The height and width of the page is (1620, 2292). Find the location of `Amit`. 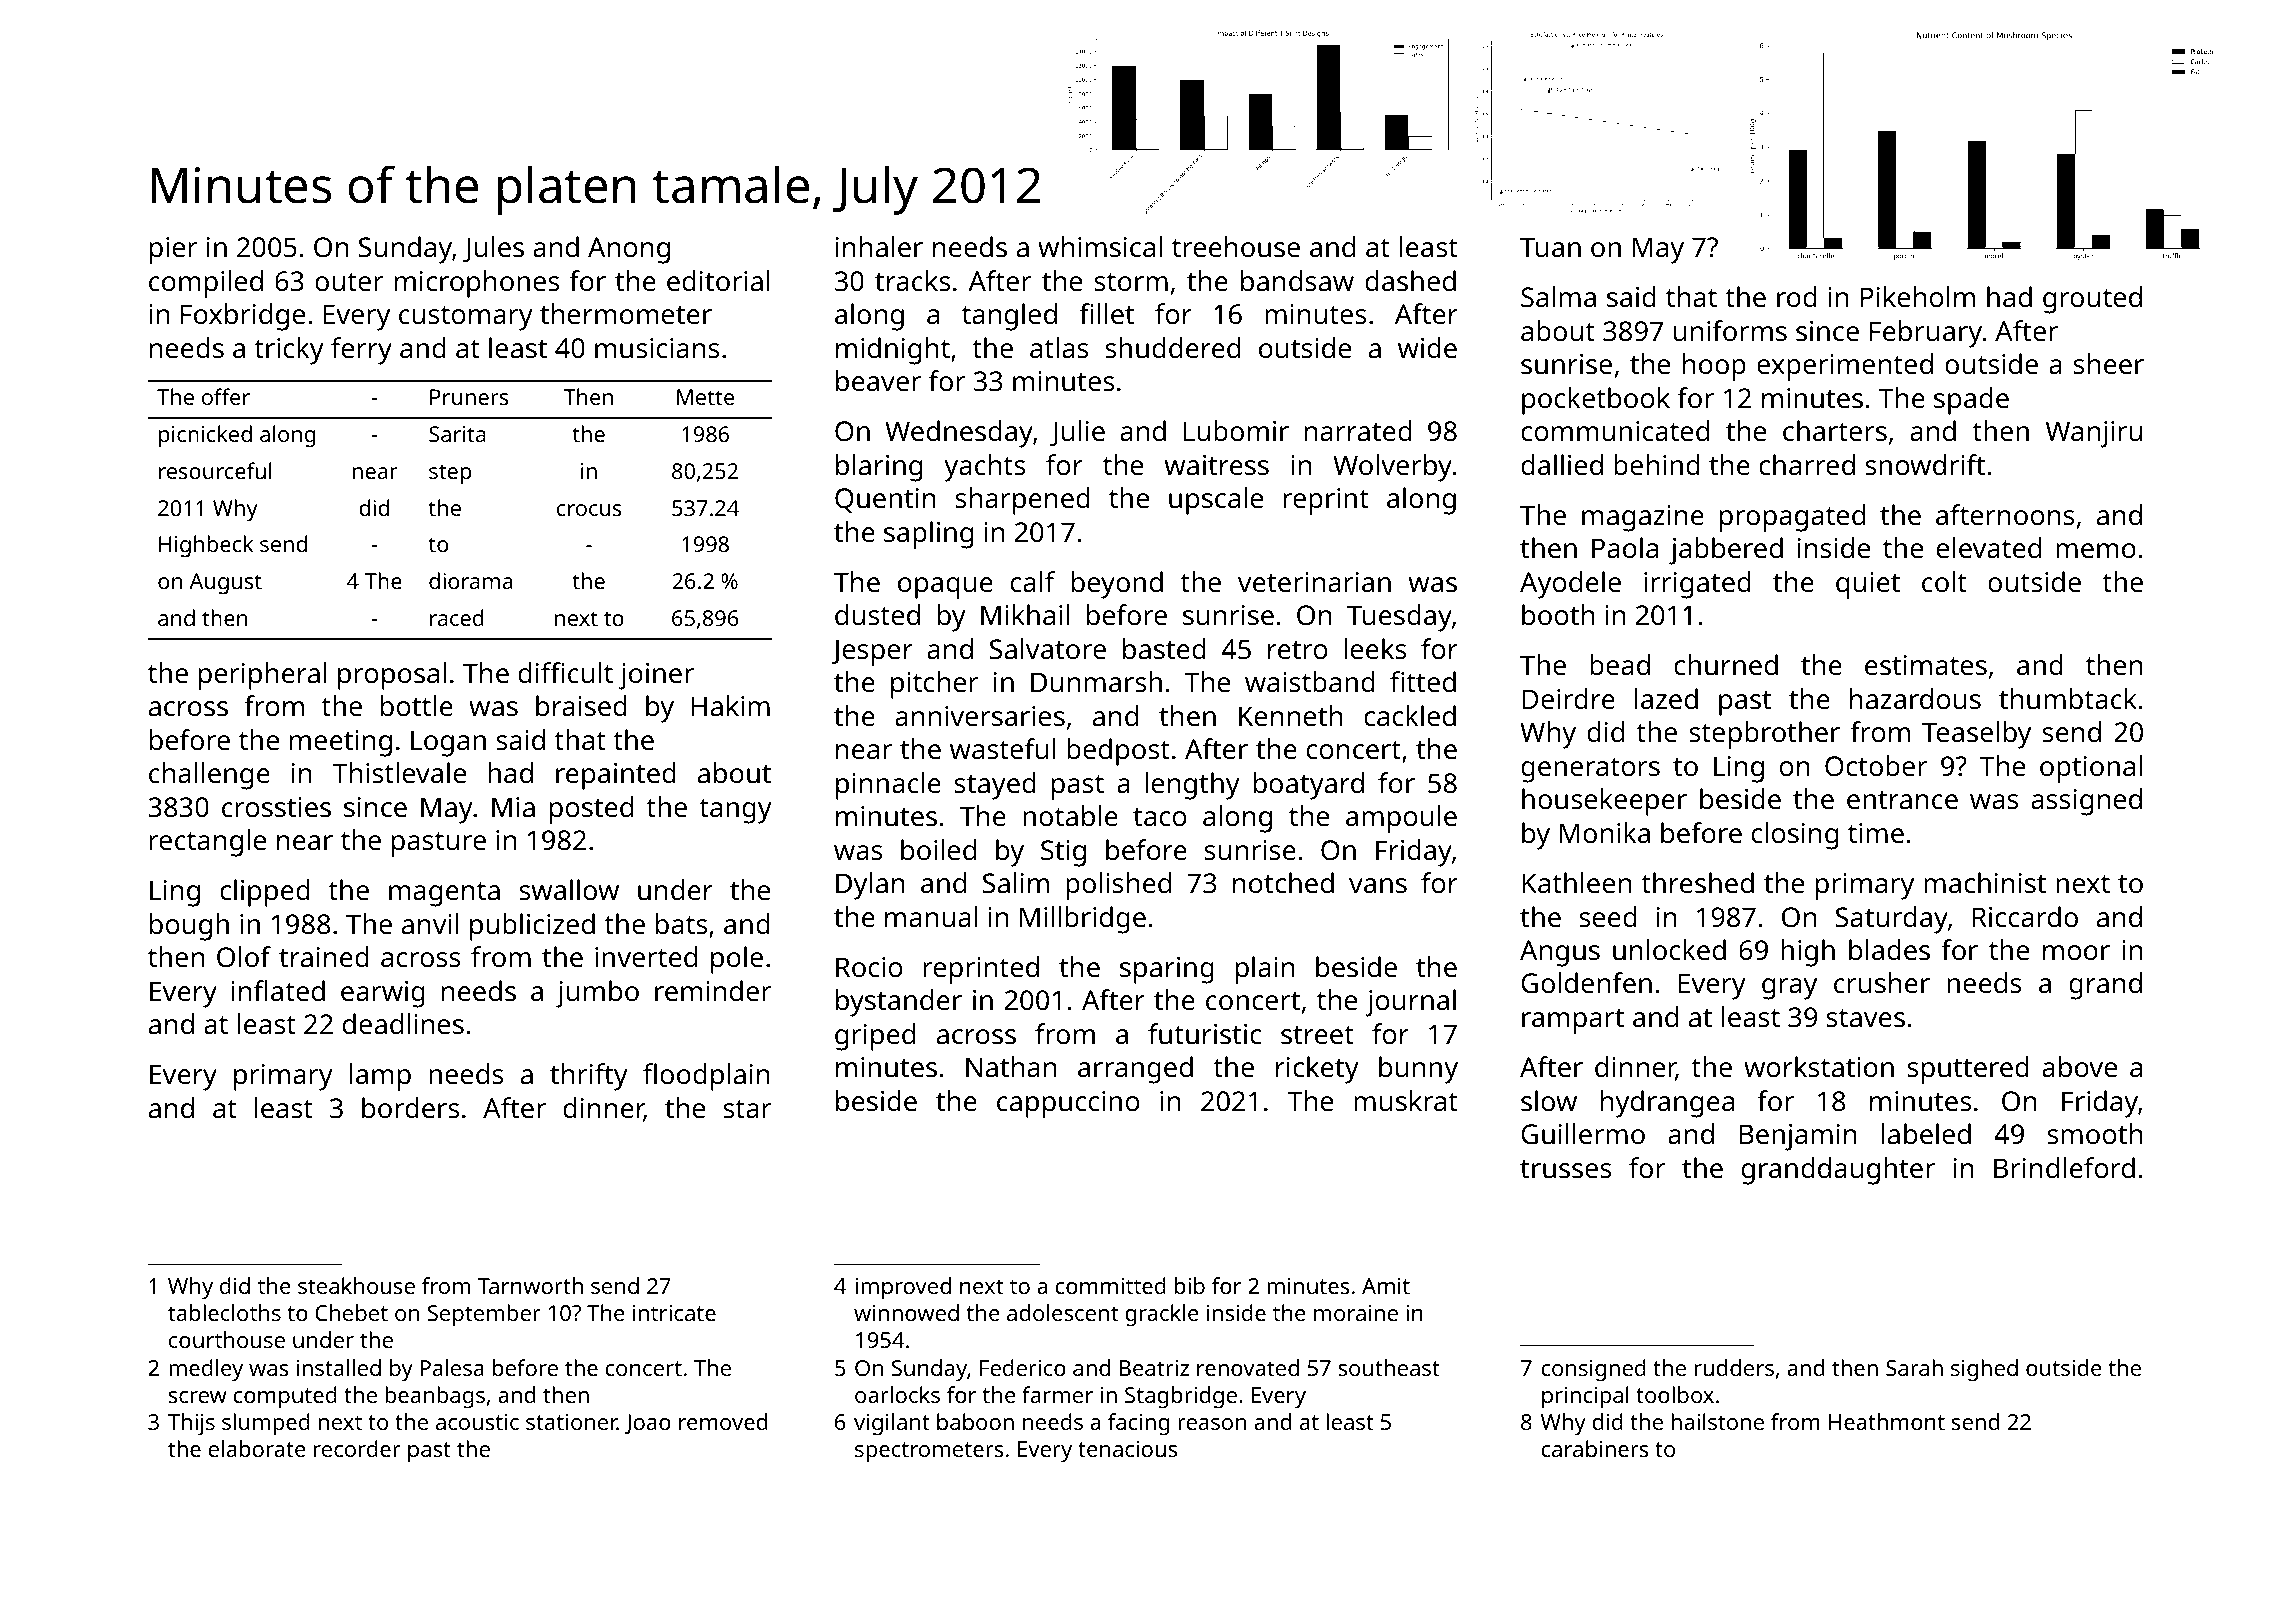

Amit is located at coordinates (1386, 1286).
